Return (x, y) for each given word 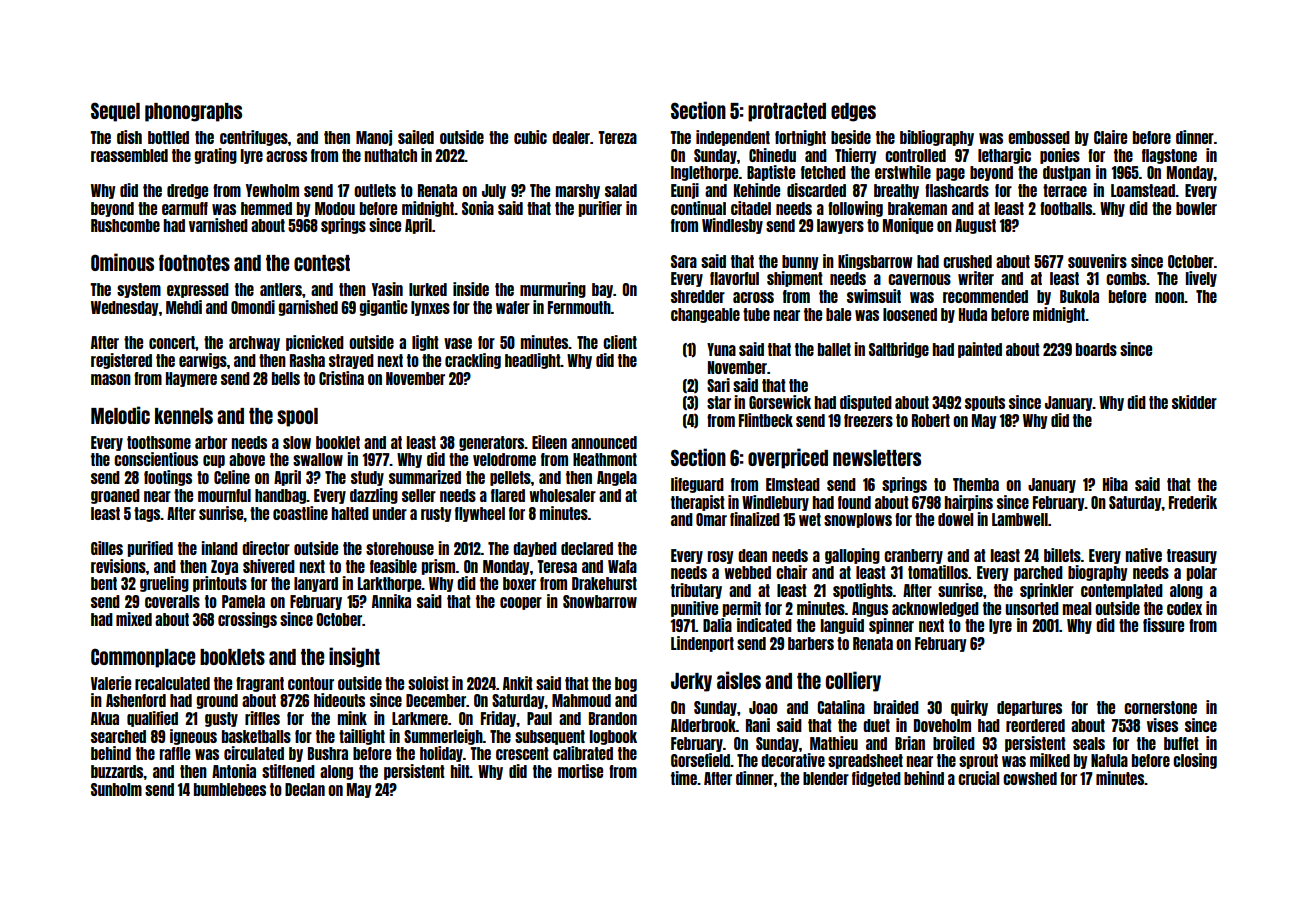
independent (733, 138)
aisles (739, 680)
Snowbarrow (600, 601)
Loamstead (1143, 190)
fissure (1163, 625)
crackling (473, 361)
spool (297, 417)
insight (354, 657)
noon (1170, 297)
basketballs (256, 736)
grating (216, 156)
